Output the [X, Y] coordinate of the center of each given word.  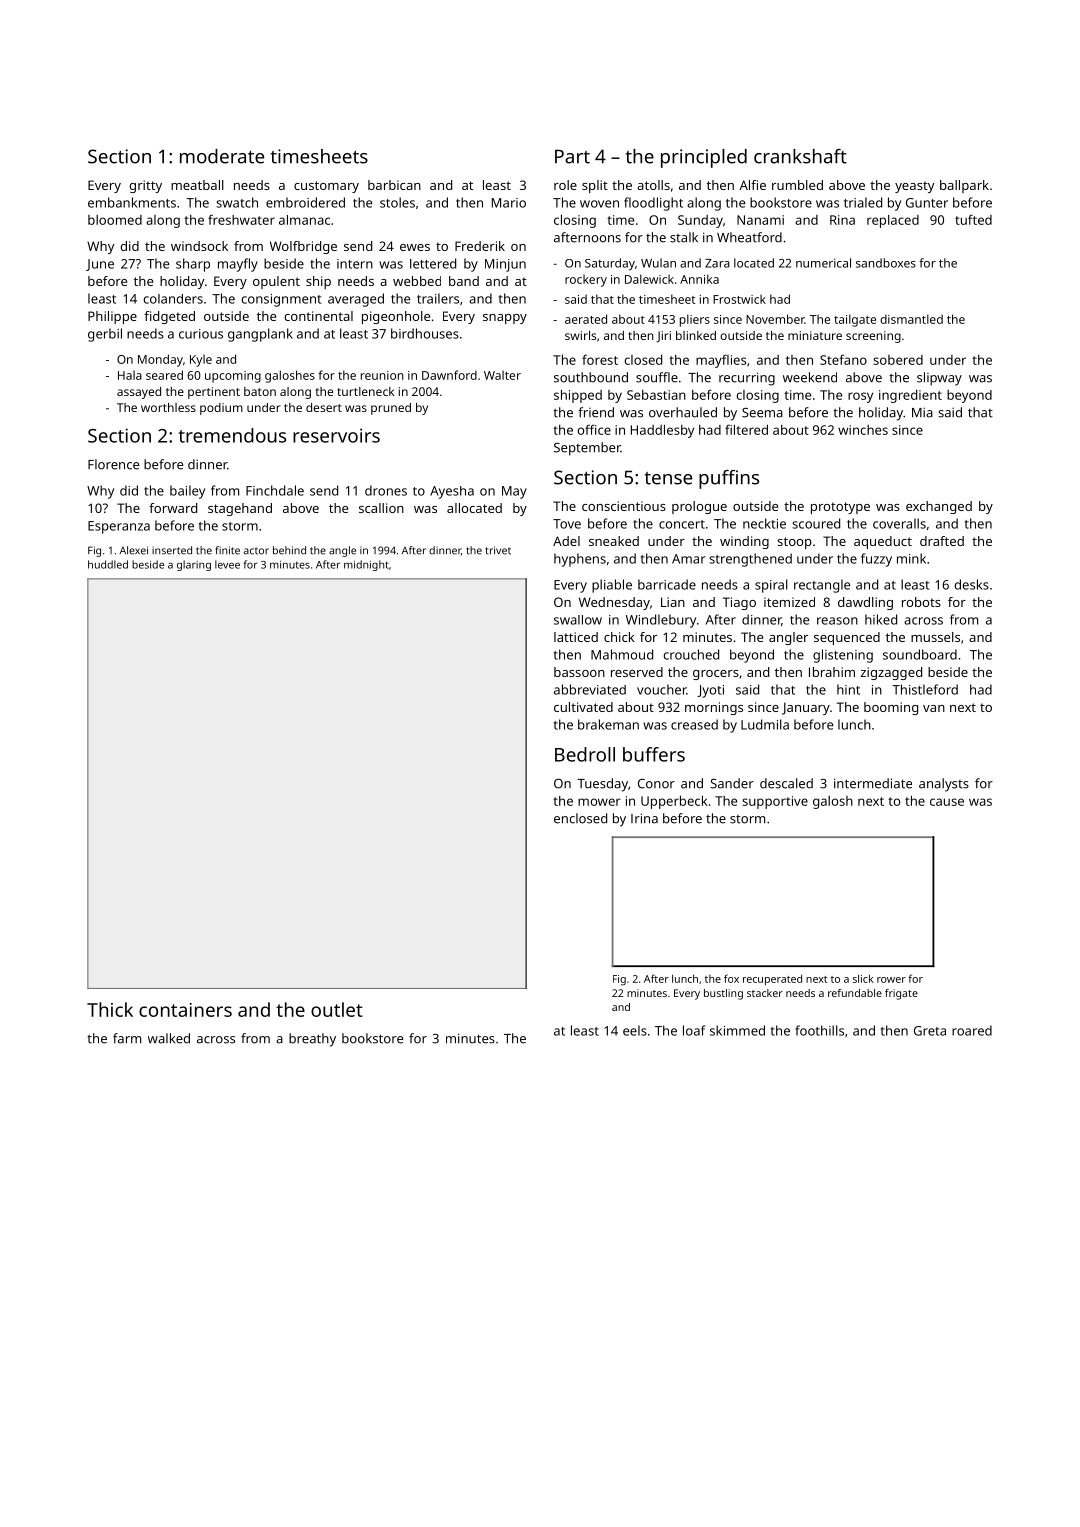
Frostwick [739, 299]
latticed [576, 637]
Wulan [658, 263]
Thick [110, 1009]
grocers [716, 675]
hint [848, 689]
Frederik [480, 246]
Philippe [112, 317]
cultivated [583, 707]
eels [635, 1030]
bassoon [579, 672]
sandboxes [886, 263]
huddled [108, 564]
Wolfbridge [303, 247]
